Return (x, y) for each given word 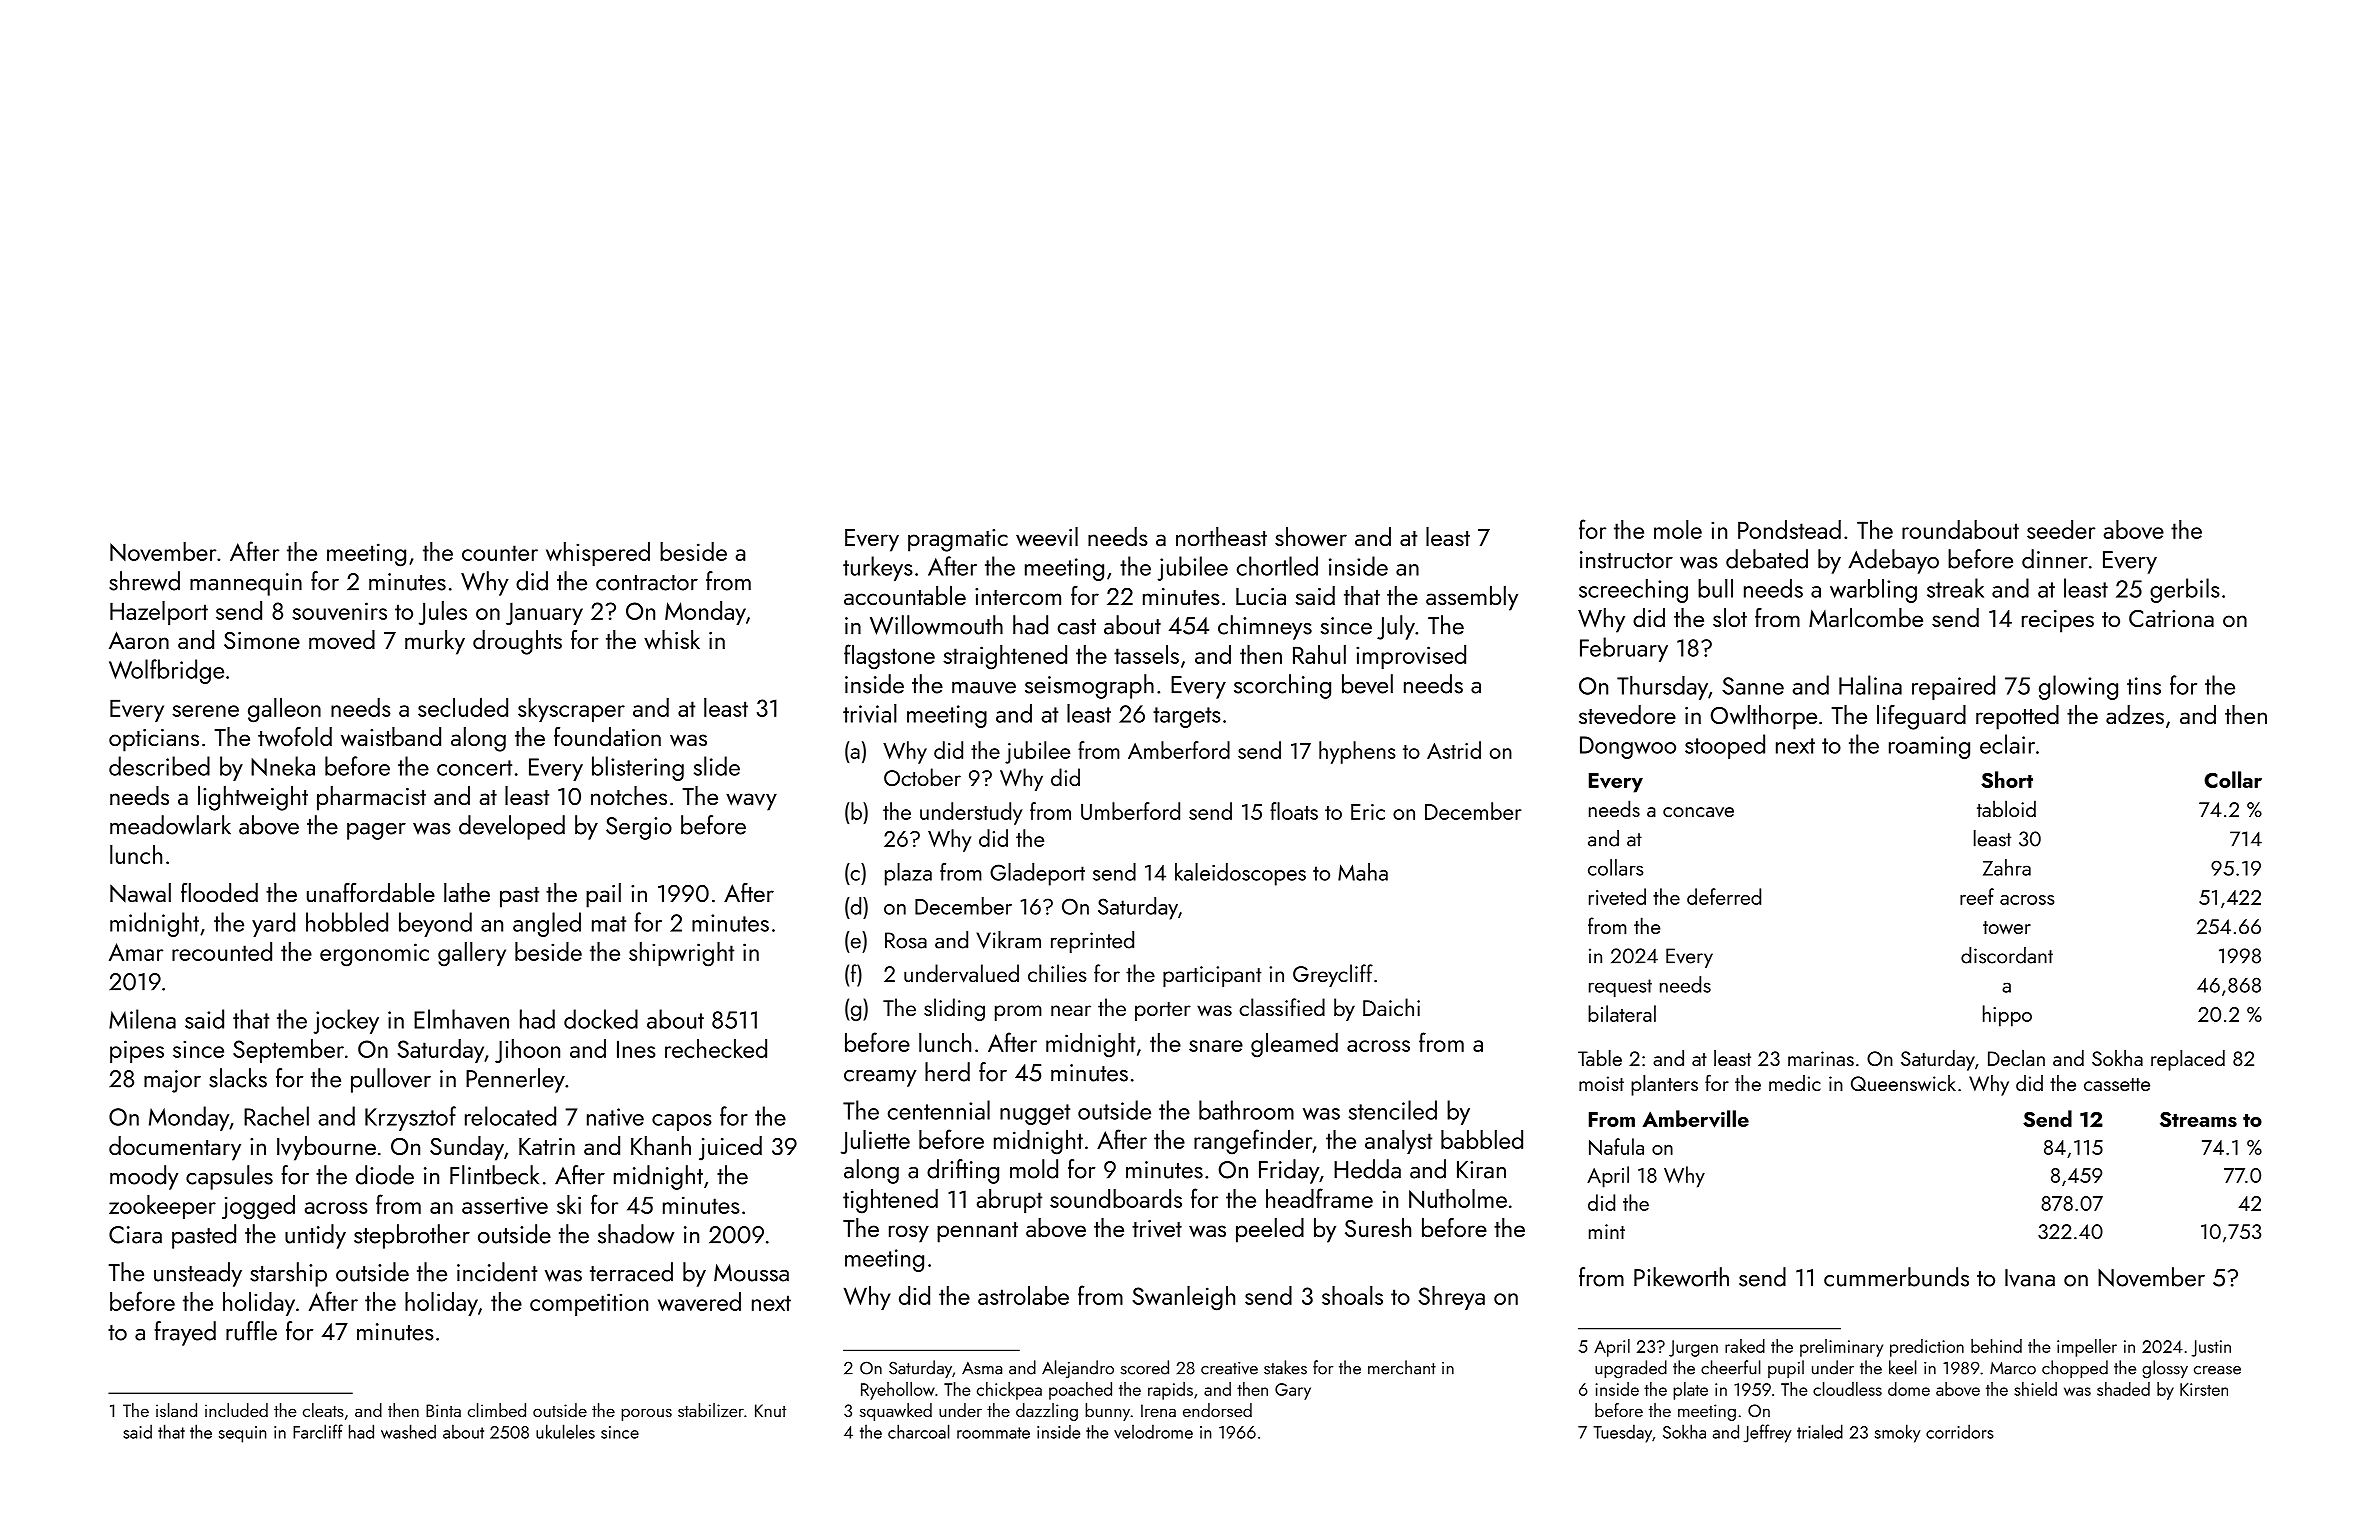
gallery (472, 954)
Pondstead (1789, 529)
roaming (1929, 747)
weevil (1047, 537)
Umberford (1130, 811)
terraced (631, 1272)
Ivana (2030, 1278)
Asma (982, 1368)
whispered (598, 554)
